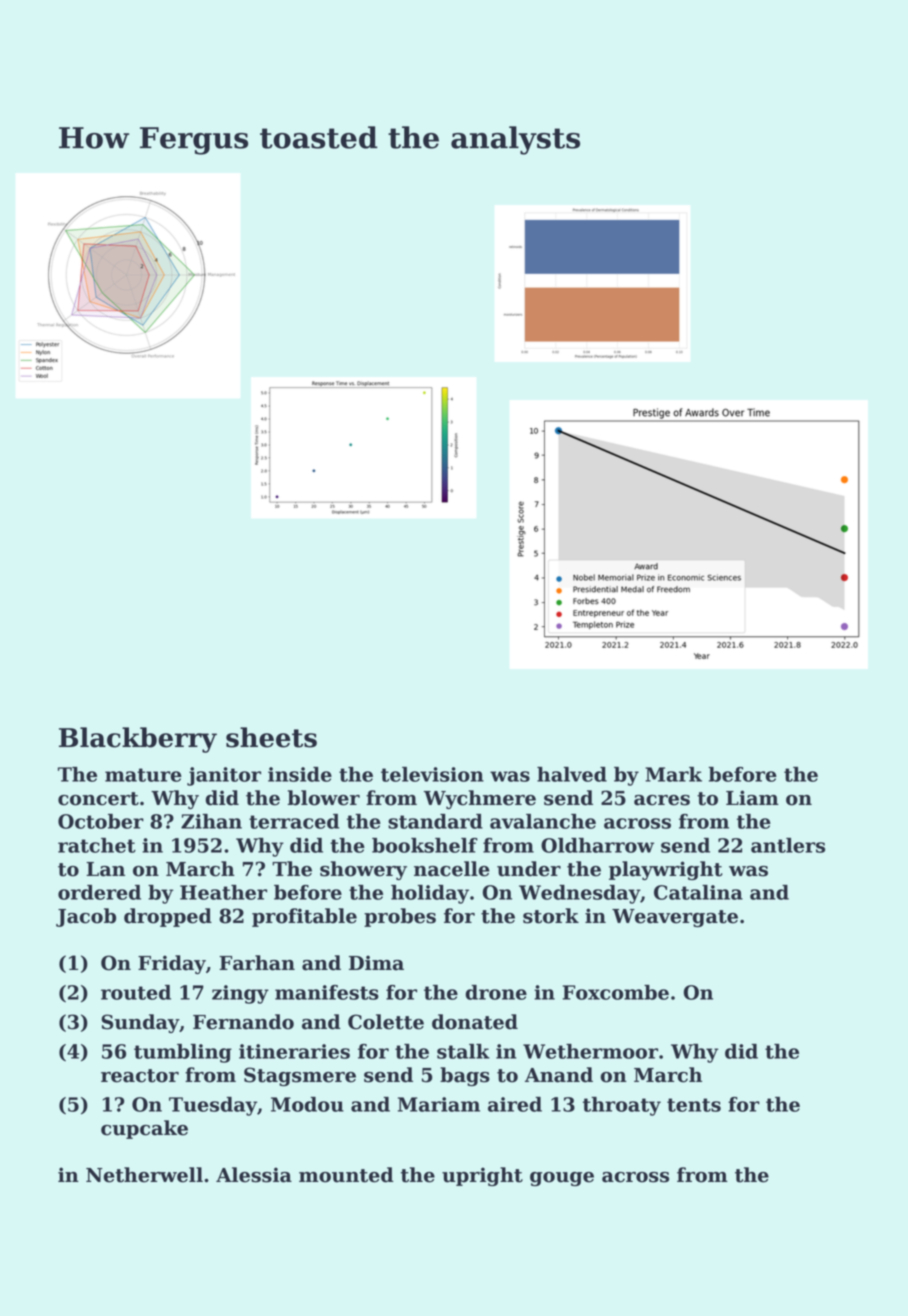  Describe the element at coordinates (144, 1175) in the screenshot. I see `Netherwell` at that location.
